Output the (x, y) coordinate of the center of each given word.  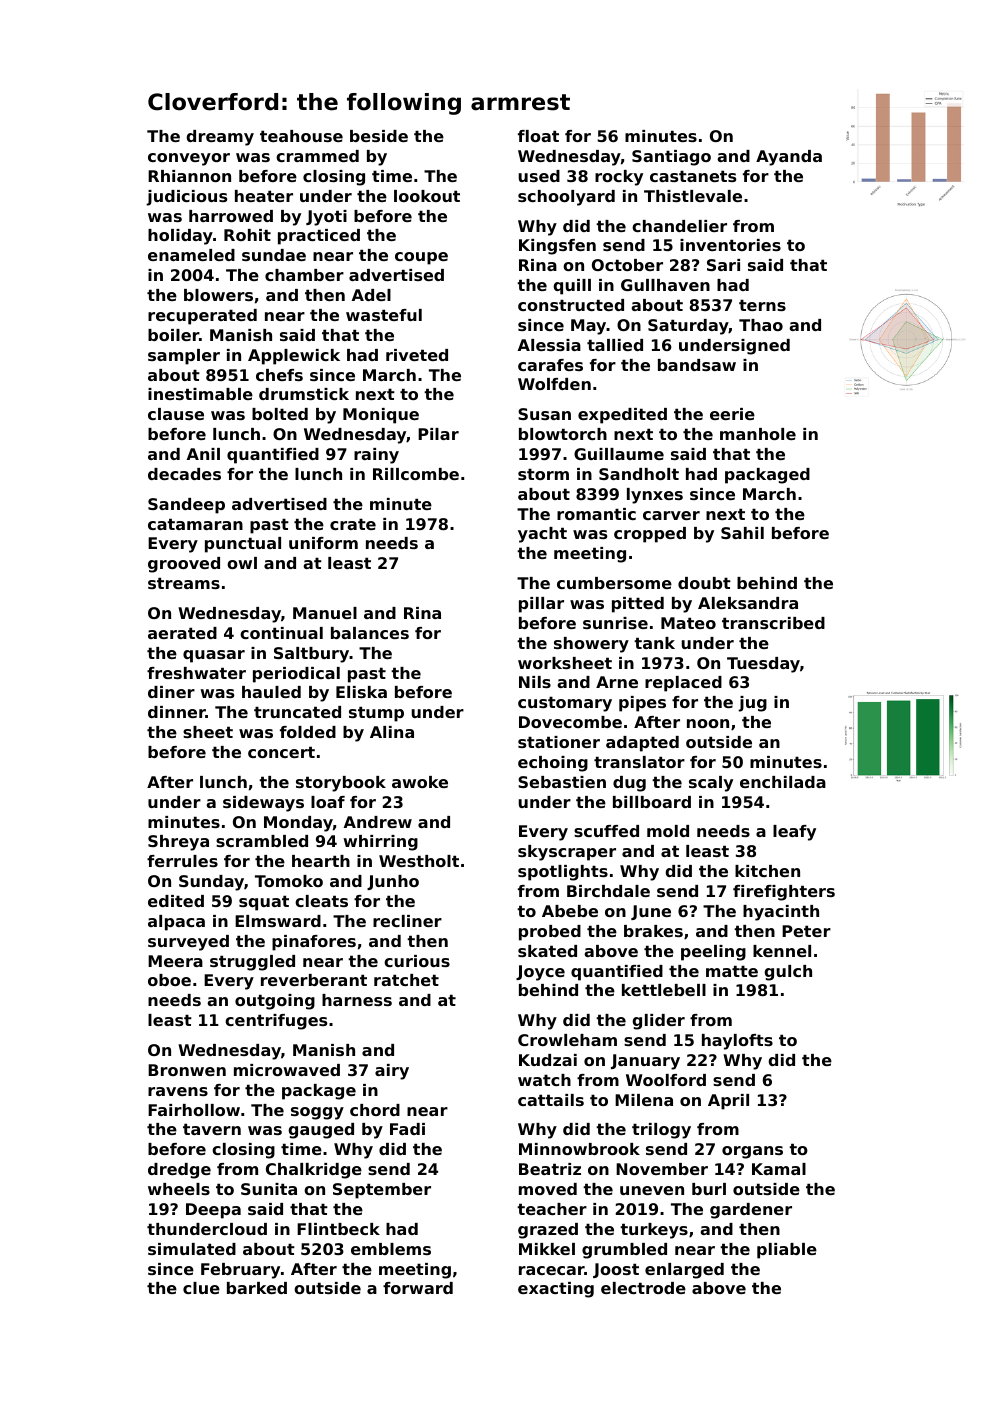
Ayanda (789, 158)
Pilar (438, 434)
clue (201, 1288)
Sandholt (639, 474)
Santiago (671, 158)
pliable (787, 1251)
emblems (391, 1249)
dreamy (220, 138)
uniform (323, 543)
